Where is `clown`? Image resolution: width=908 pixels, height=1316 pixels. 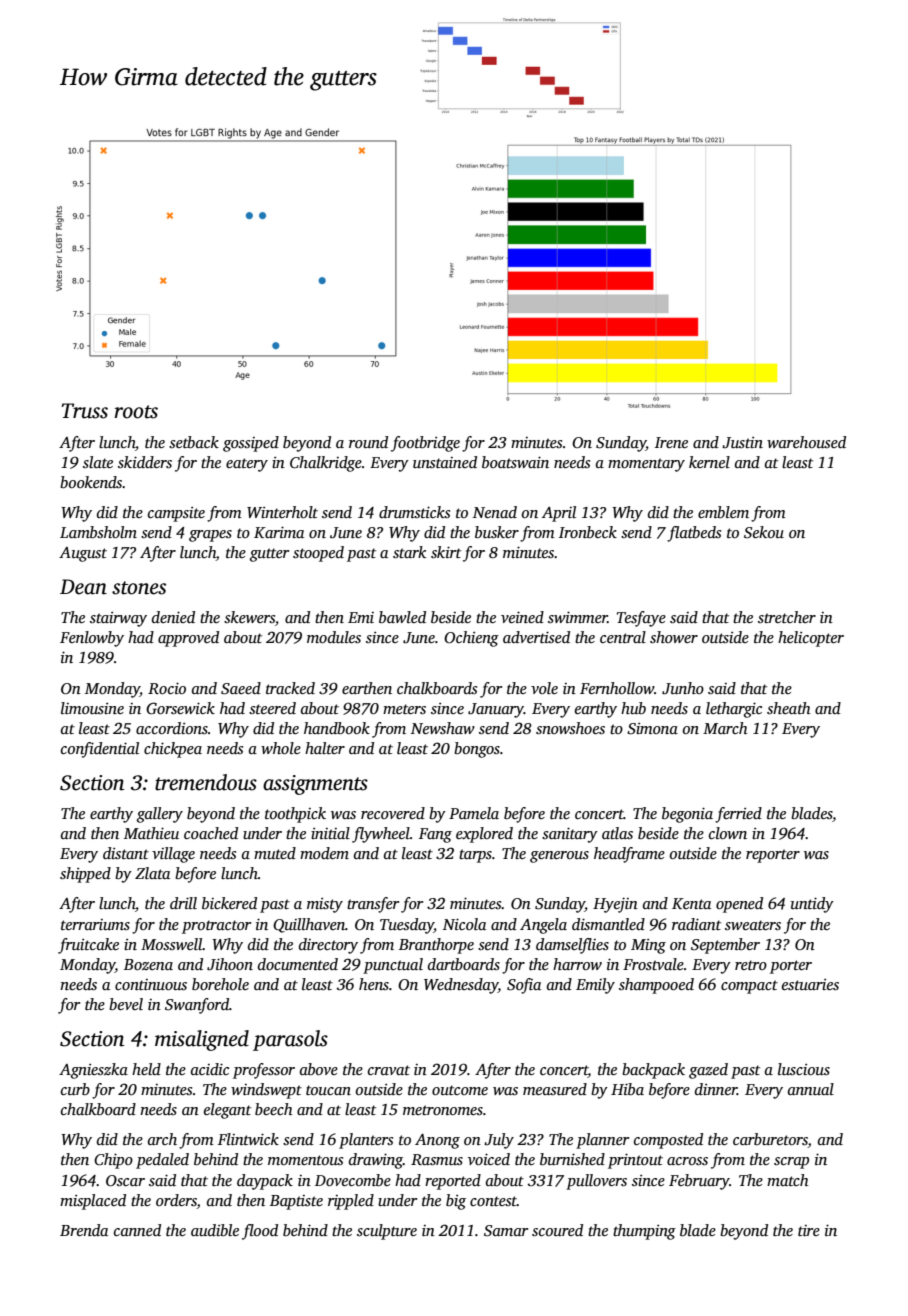
clown is located at coordinates (728, 833).
